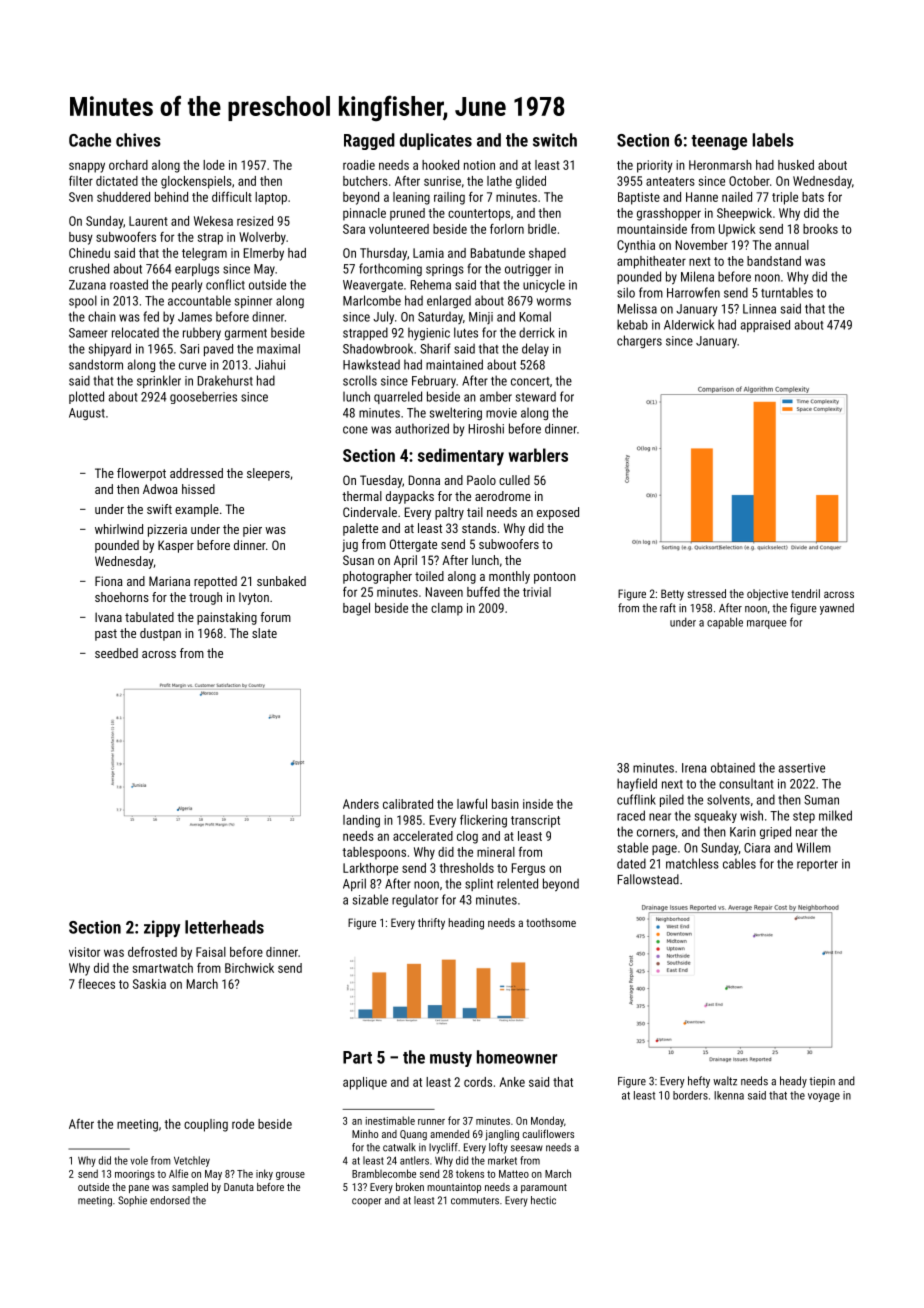  Describe the element at coordinates (514, 480) in the document. I see `culled` at that location.
